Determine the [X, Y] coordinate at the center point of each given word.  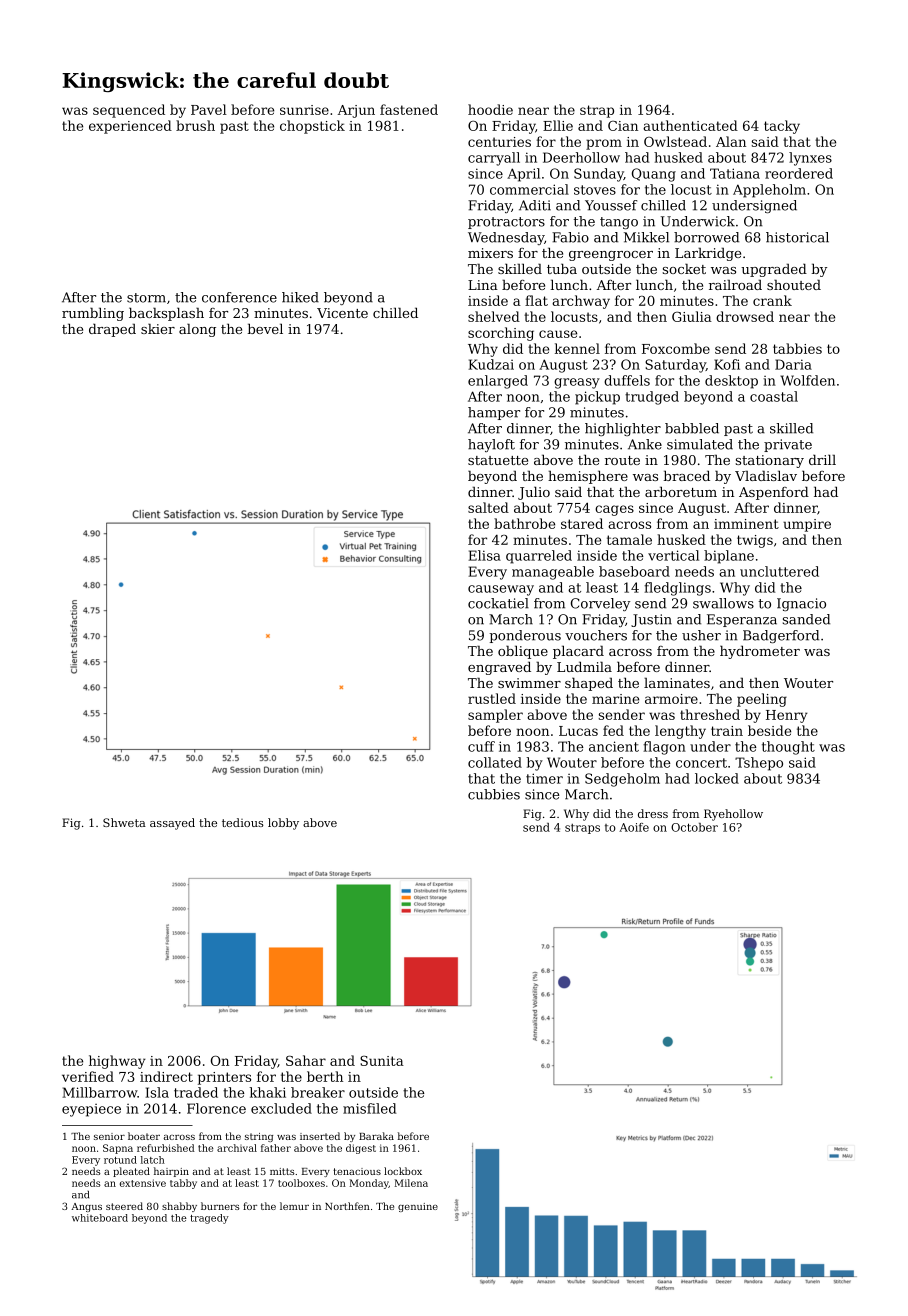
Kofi [727, 364]
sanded [806, 619]
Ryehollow [733, 815]
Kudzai [491, 364]
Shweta [124, 822]
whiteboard [100, 1218]
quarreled [539, 557]
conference [239, 297]
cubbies [494, 794]
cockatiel [498, 603]
